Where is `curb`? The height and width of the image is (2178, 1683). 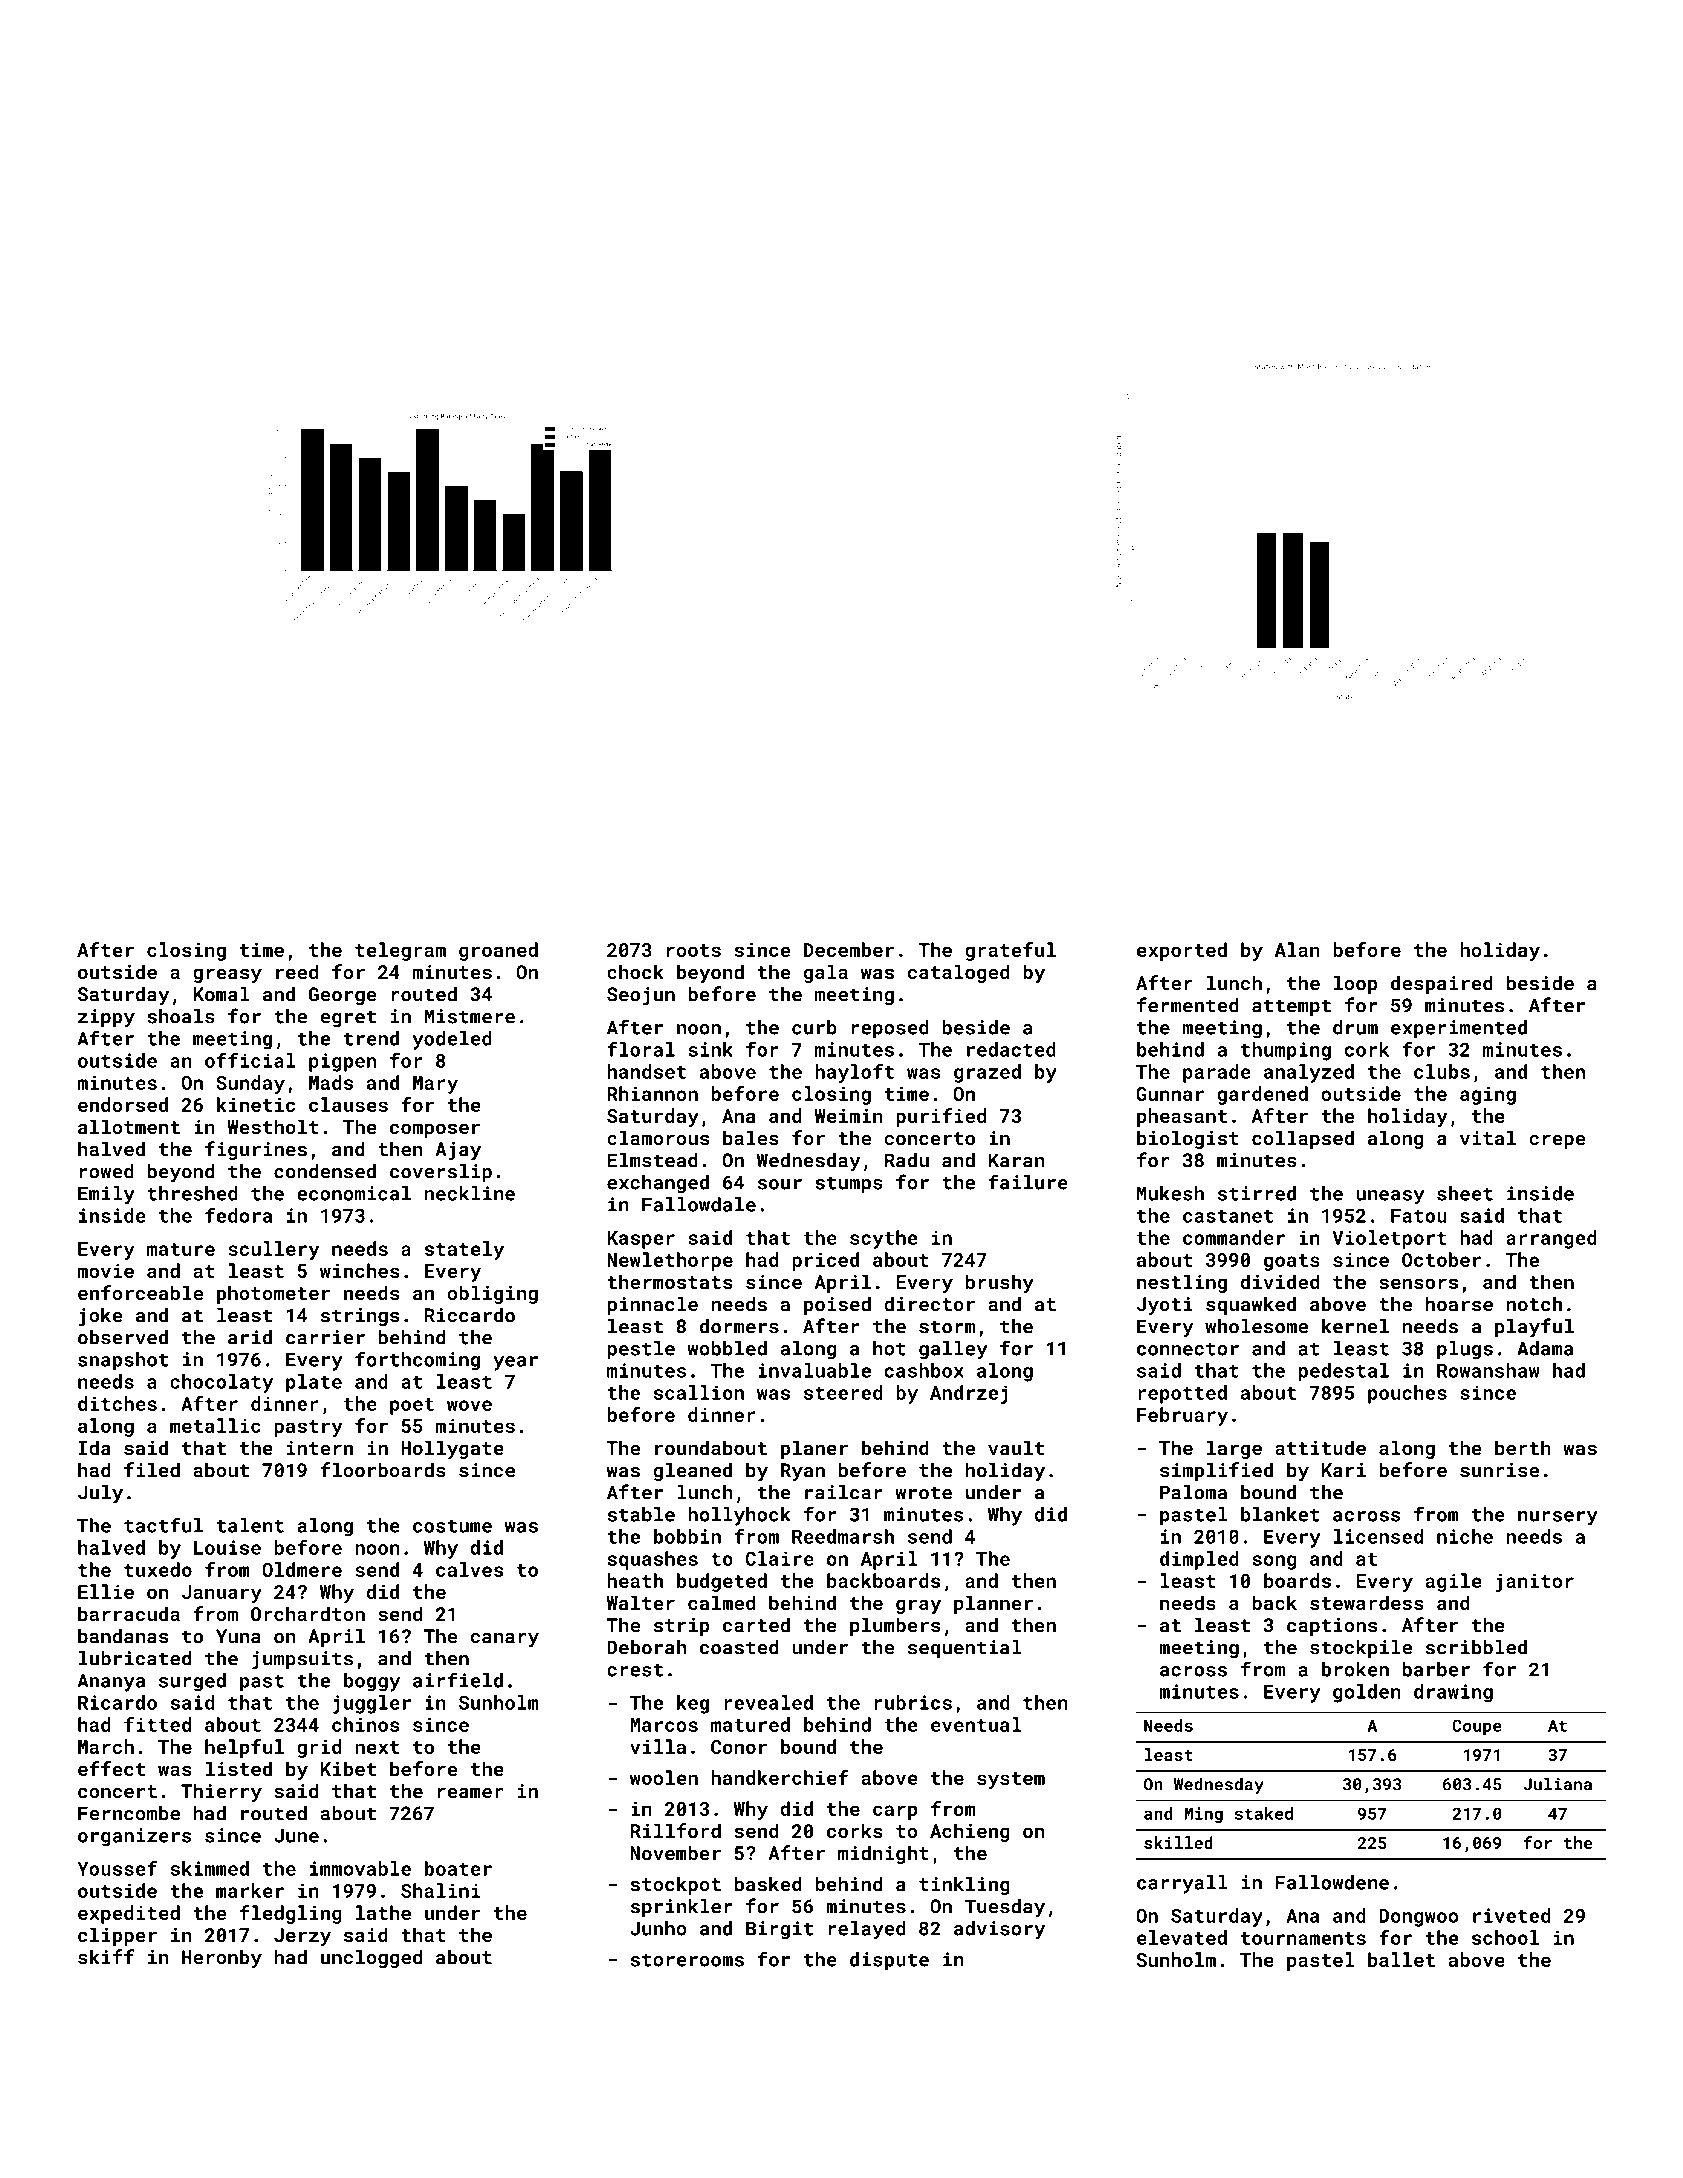 curb is located at coordinates (814, 1027).
